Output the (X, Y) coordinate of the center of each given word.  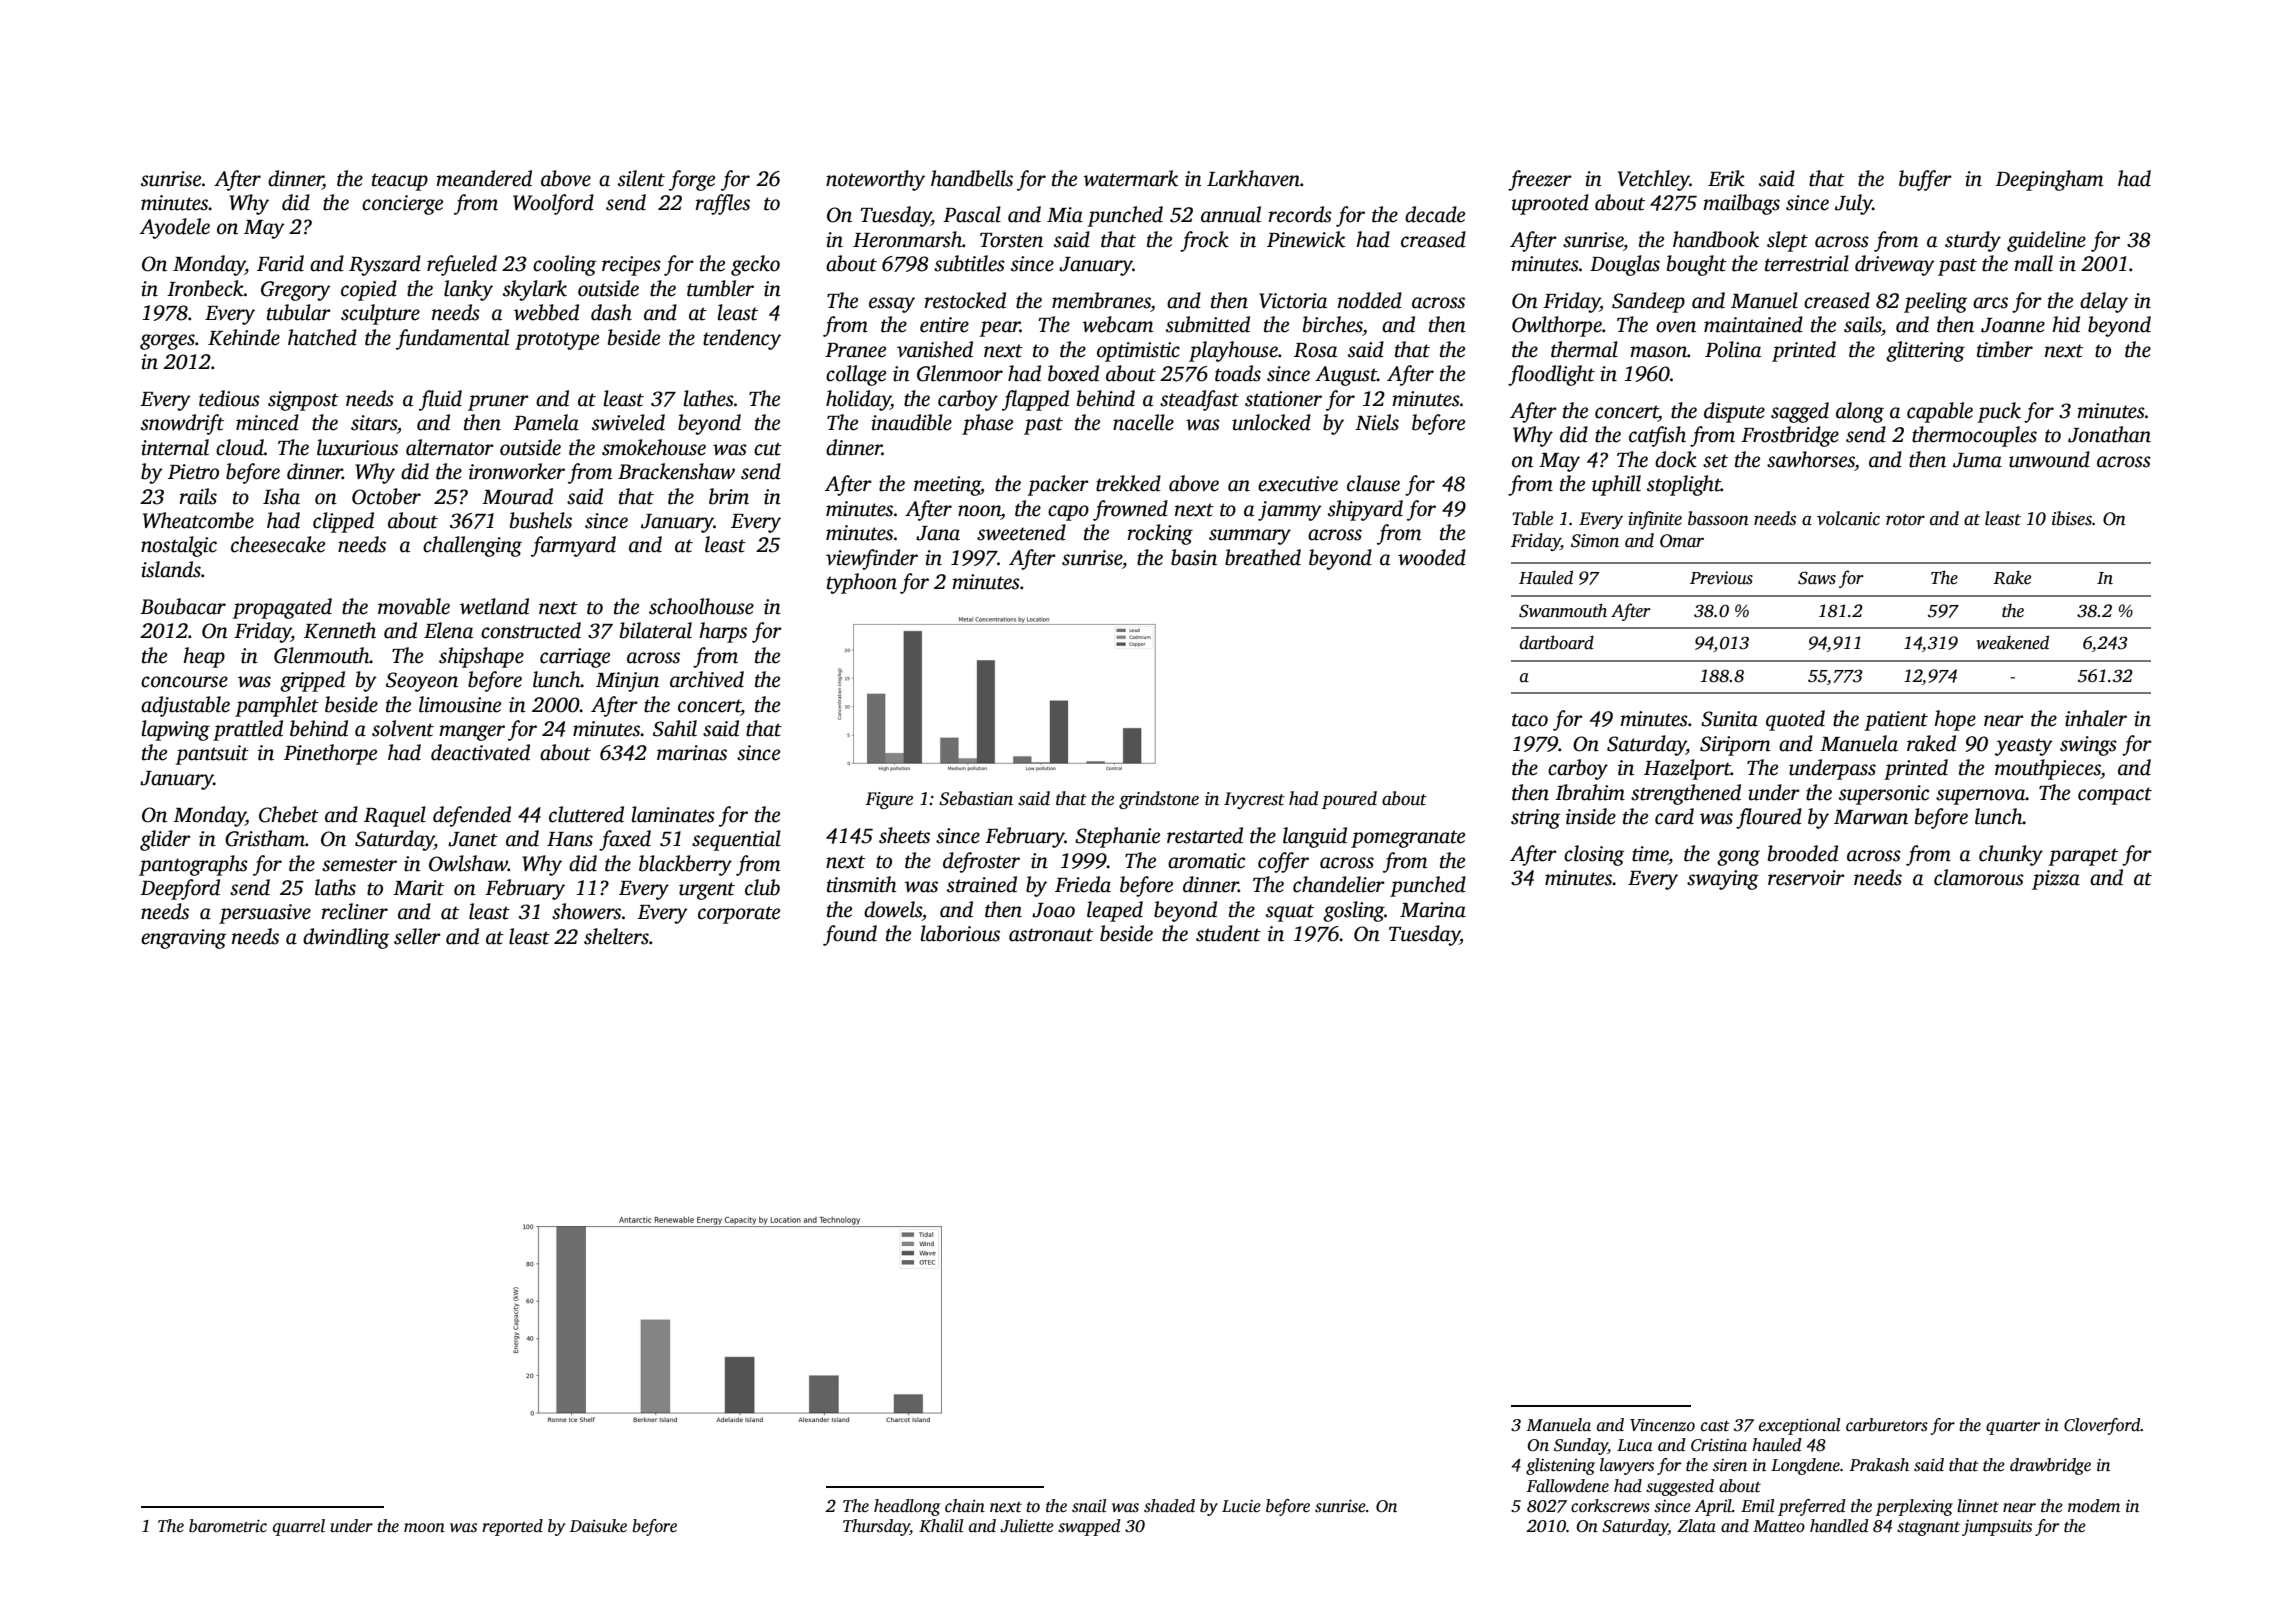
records (1300, 214)
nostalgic (179, 546)
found (850, 935)
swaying (1723, 880)
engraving (183, 939)
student (1228, 933)
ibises (2072, 518)
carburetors (1887, 1425)
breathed (1263, 557)
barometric (228, 1526)
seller (417, 936)
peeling (1935, 302)
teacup (400, 182)
